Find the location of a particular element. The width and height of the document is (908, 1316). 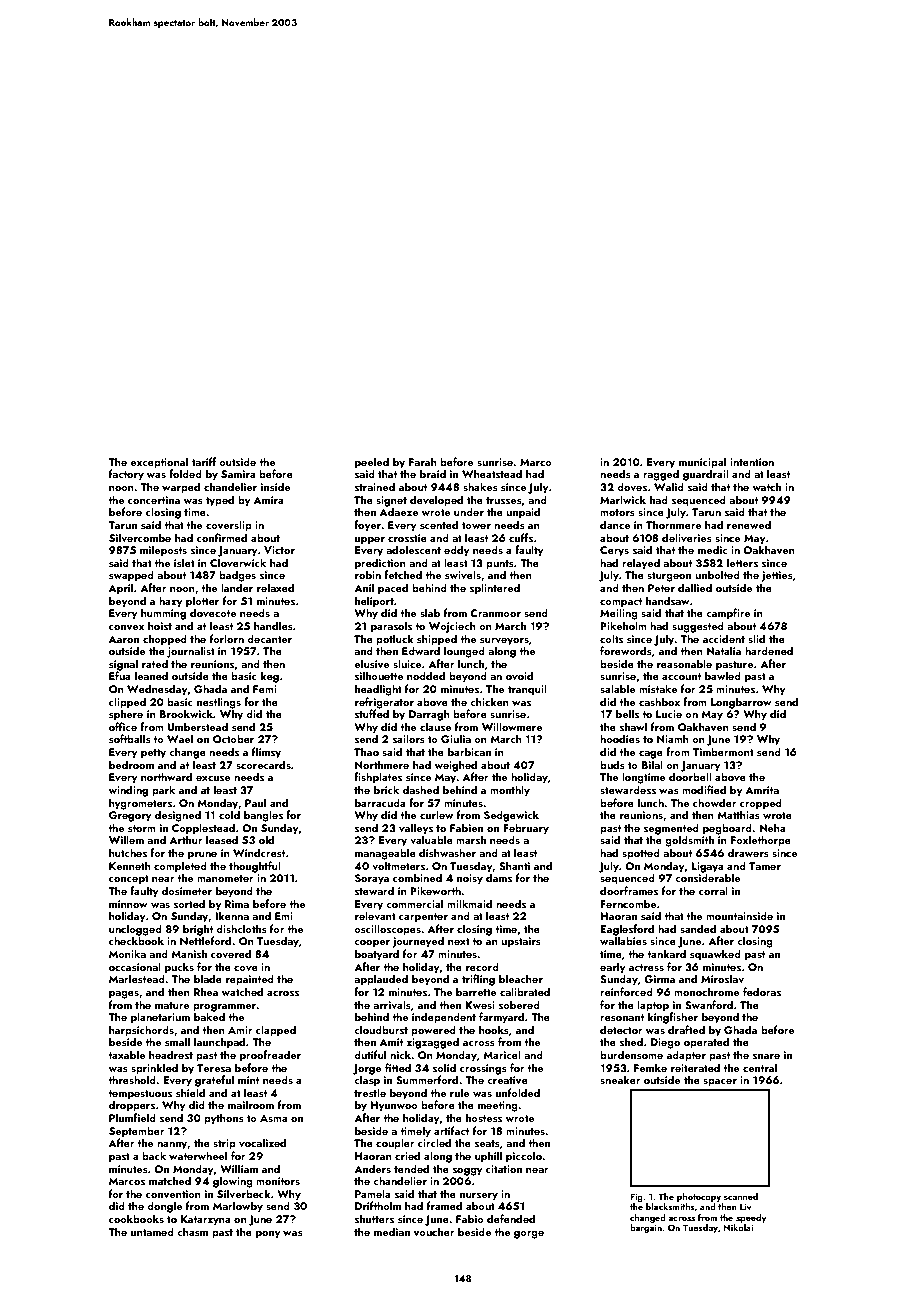

journalist is located at coordinates (191, 652).
